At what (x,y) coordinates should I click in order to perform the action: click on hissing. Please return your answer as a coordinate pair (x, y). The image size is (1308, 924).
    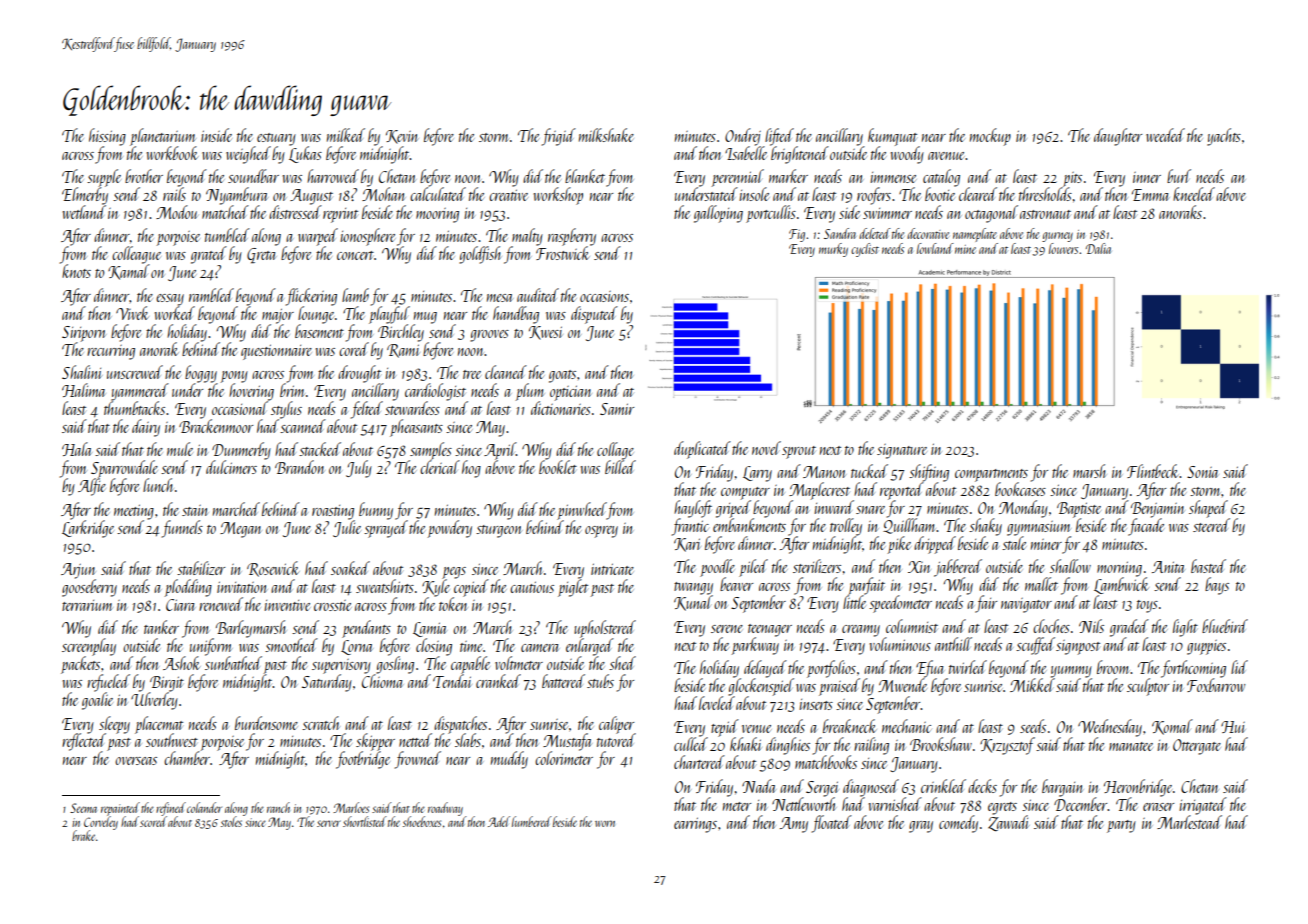
    Looking at the image, I should click on (107, 137).
